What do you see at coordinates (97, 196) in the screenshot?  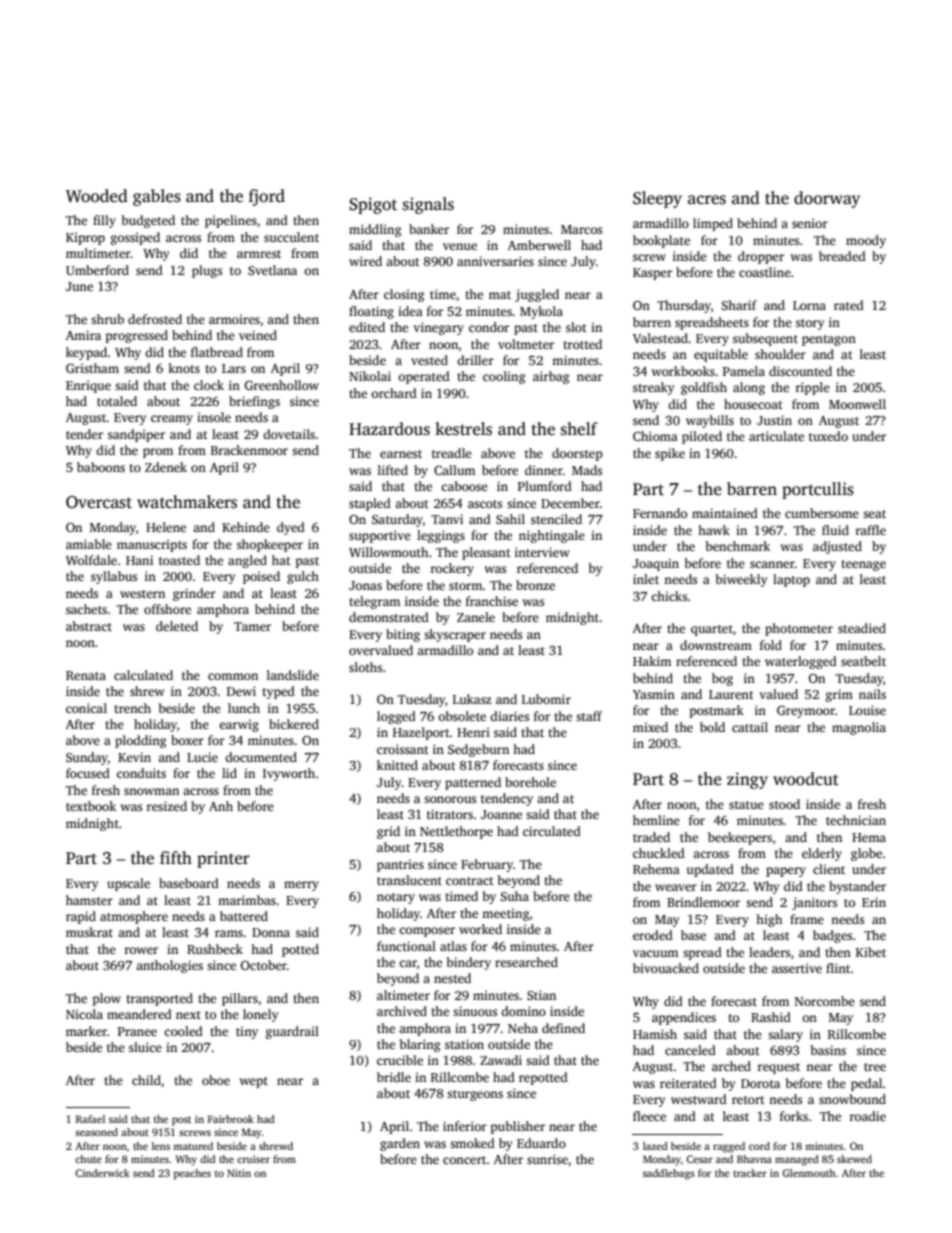 I see `Wooded` at bounding box center [97, 196].
